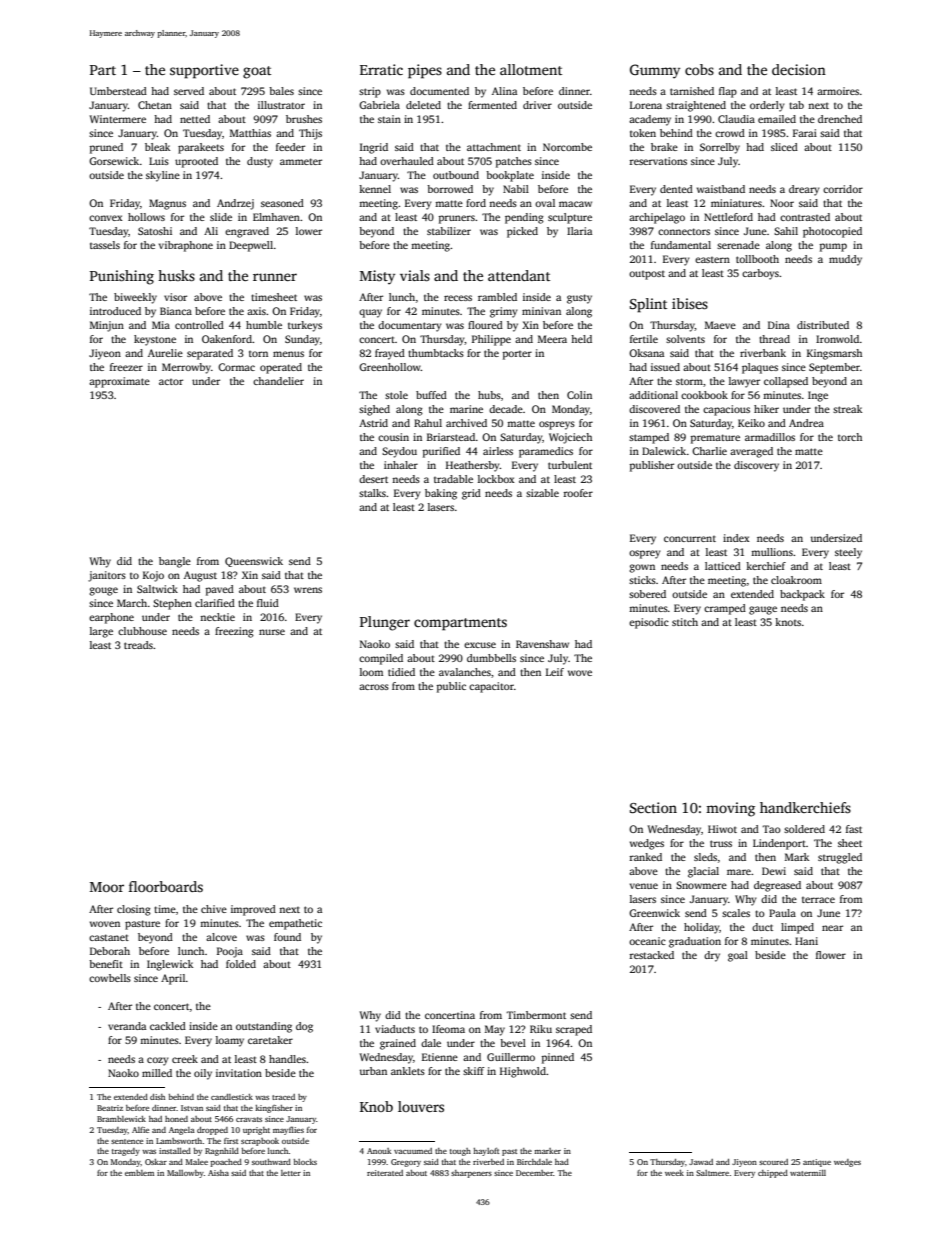 The height and width of the page is (1233, 952). Describe the element at coordinates (105, 245) in the page. I see `tassels` at that location.
